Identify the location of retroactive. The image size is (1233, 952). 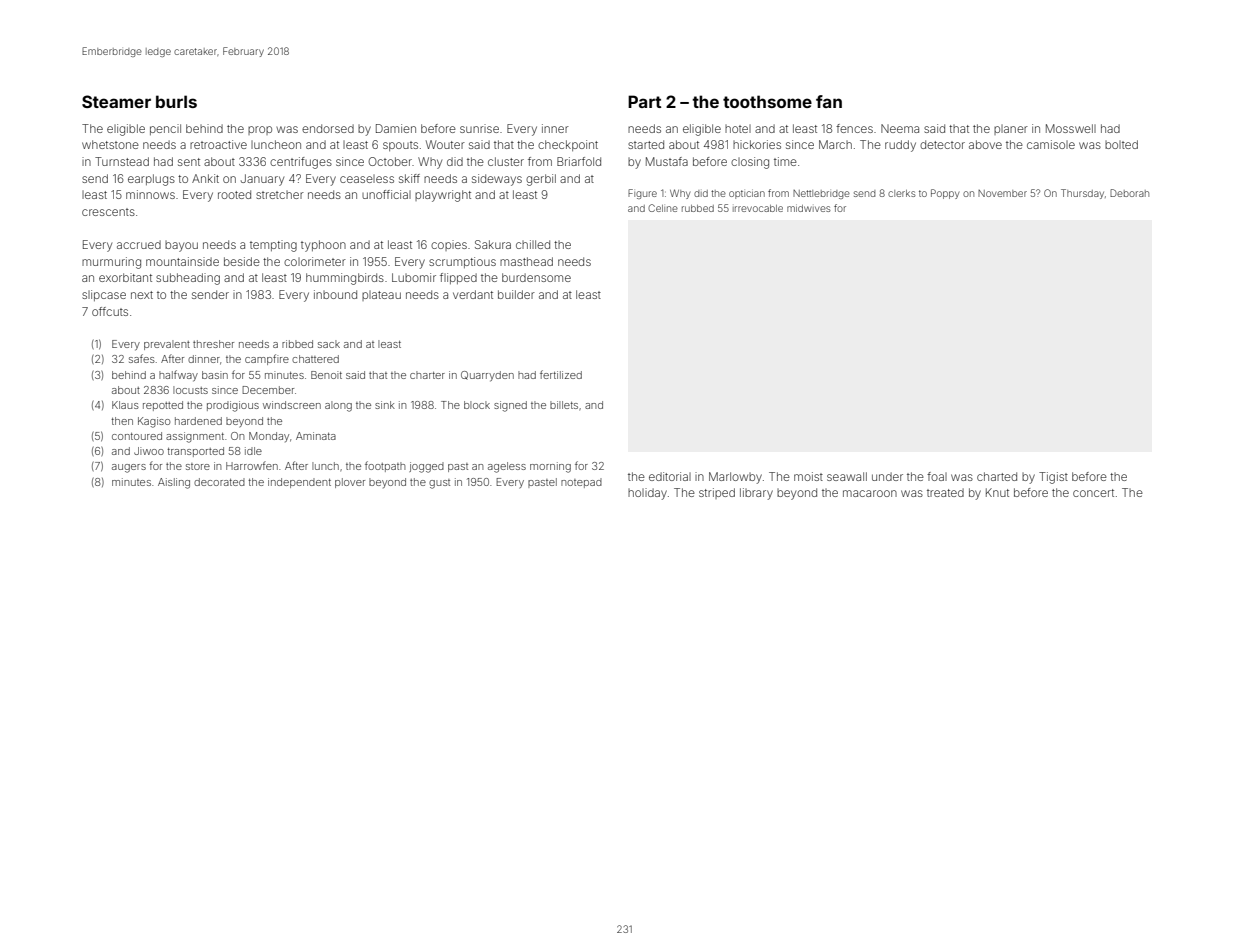
(218, 144).
